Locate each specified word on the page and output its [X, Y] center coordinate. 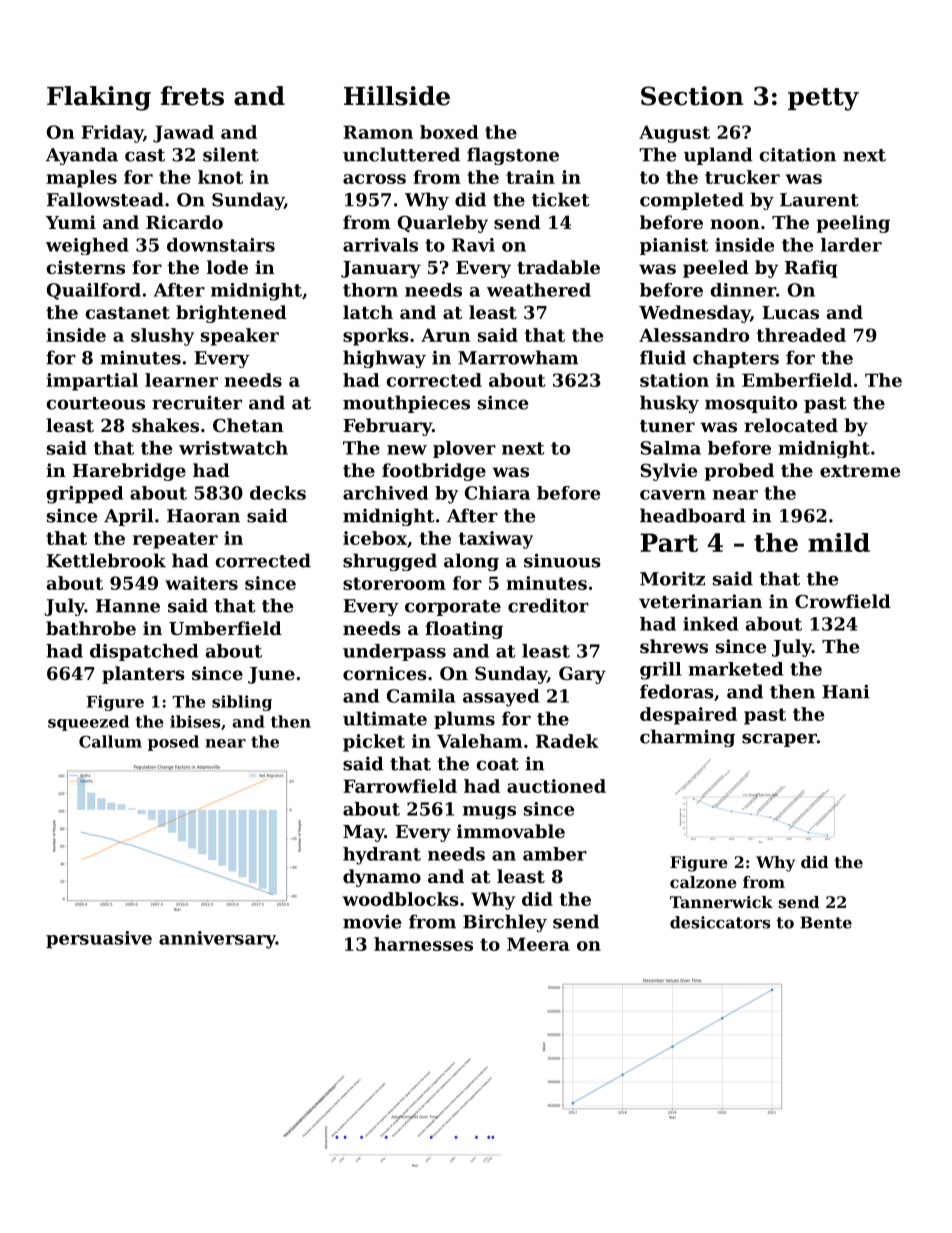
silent [231, 154]
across [374, 179]
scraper [779, 740]
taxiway [496, 540]
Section [692, 96]
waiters [201, 583]
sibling [242, 703]
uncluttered [401, 154]
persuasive [99, 939]
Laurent [819, 200]
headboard [693, 515]
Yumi [71, 222]
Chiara [497, 493]
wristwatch [233, 448]
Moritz [672, 578]
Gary [582, 675]
